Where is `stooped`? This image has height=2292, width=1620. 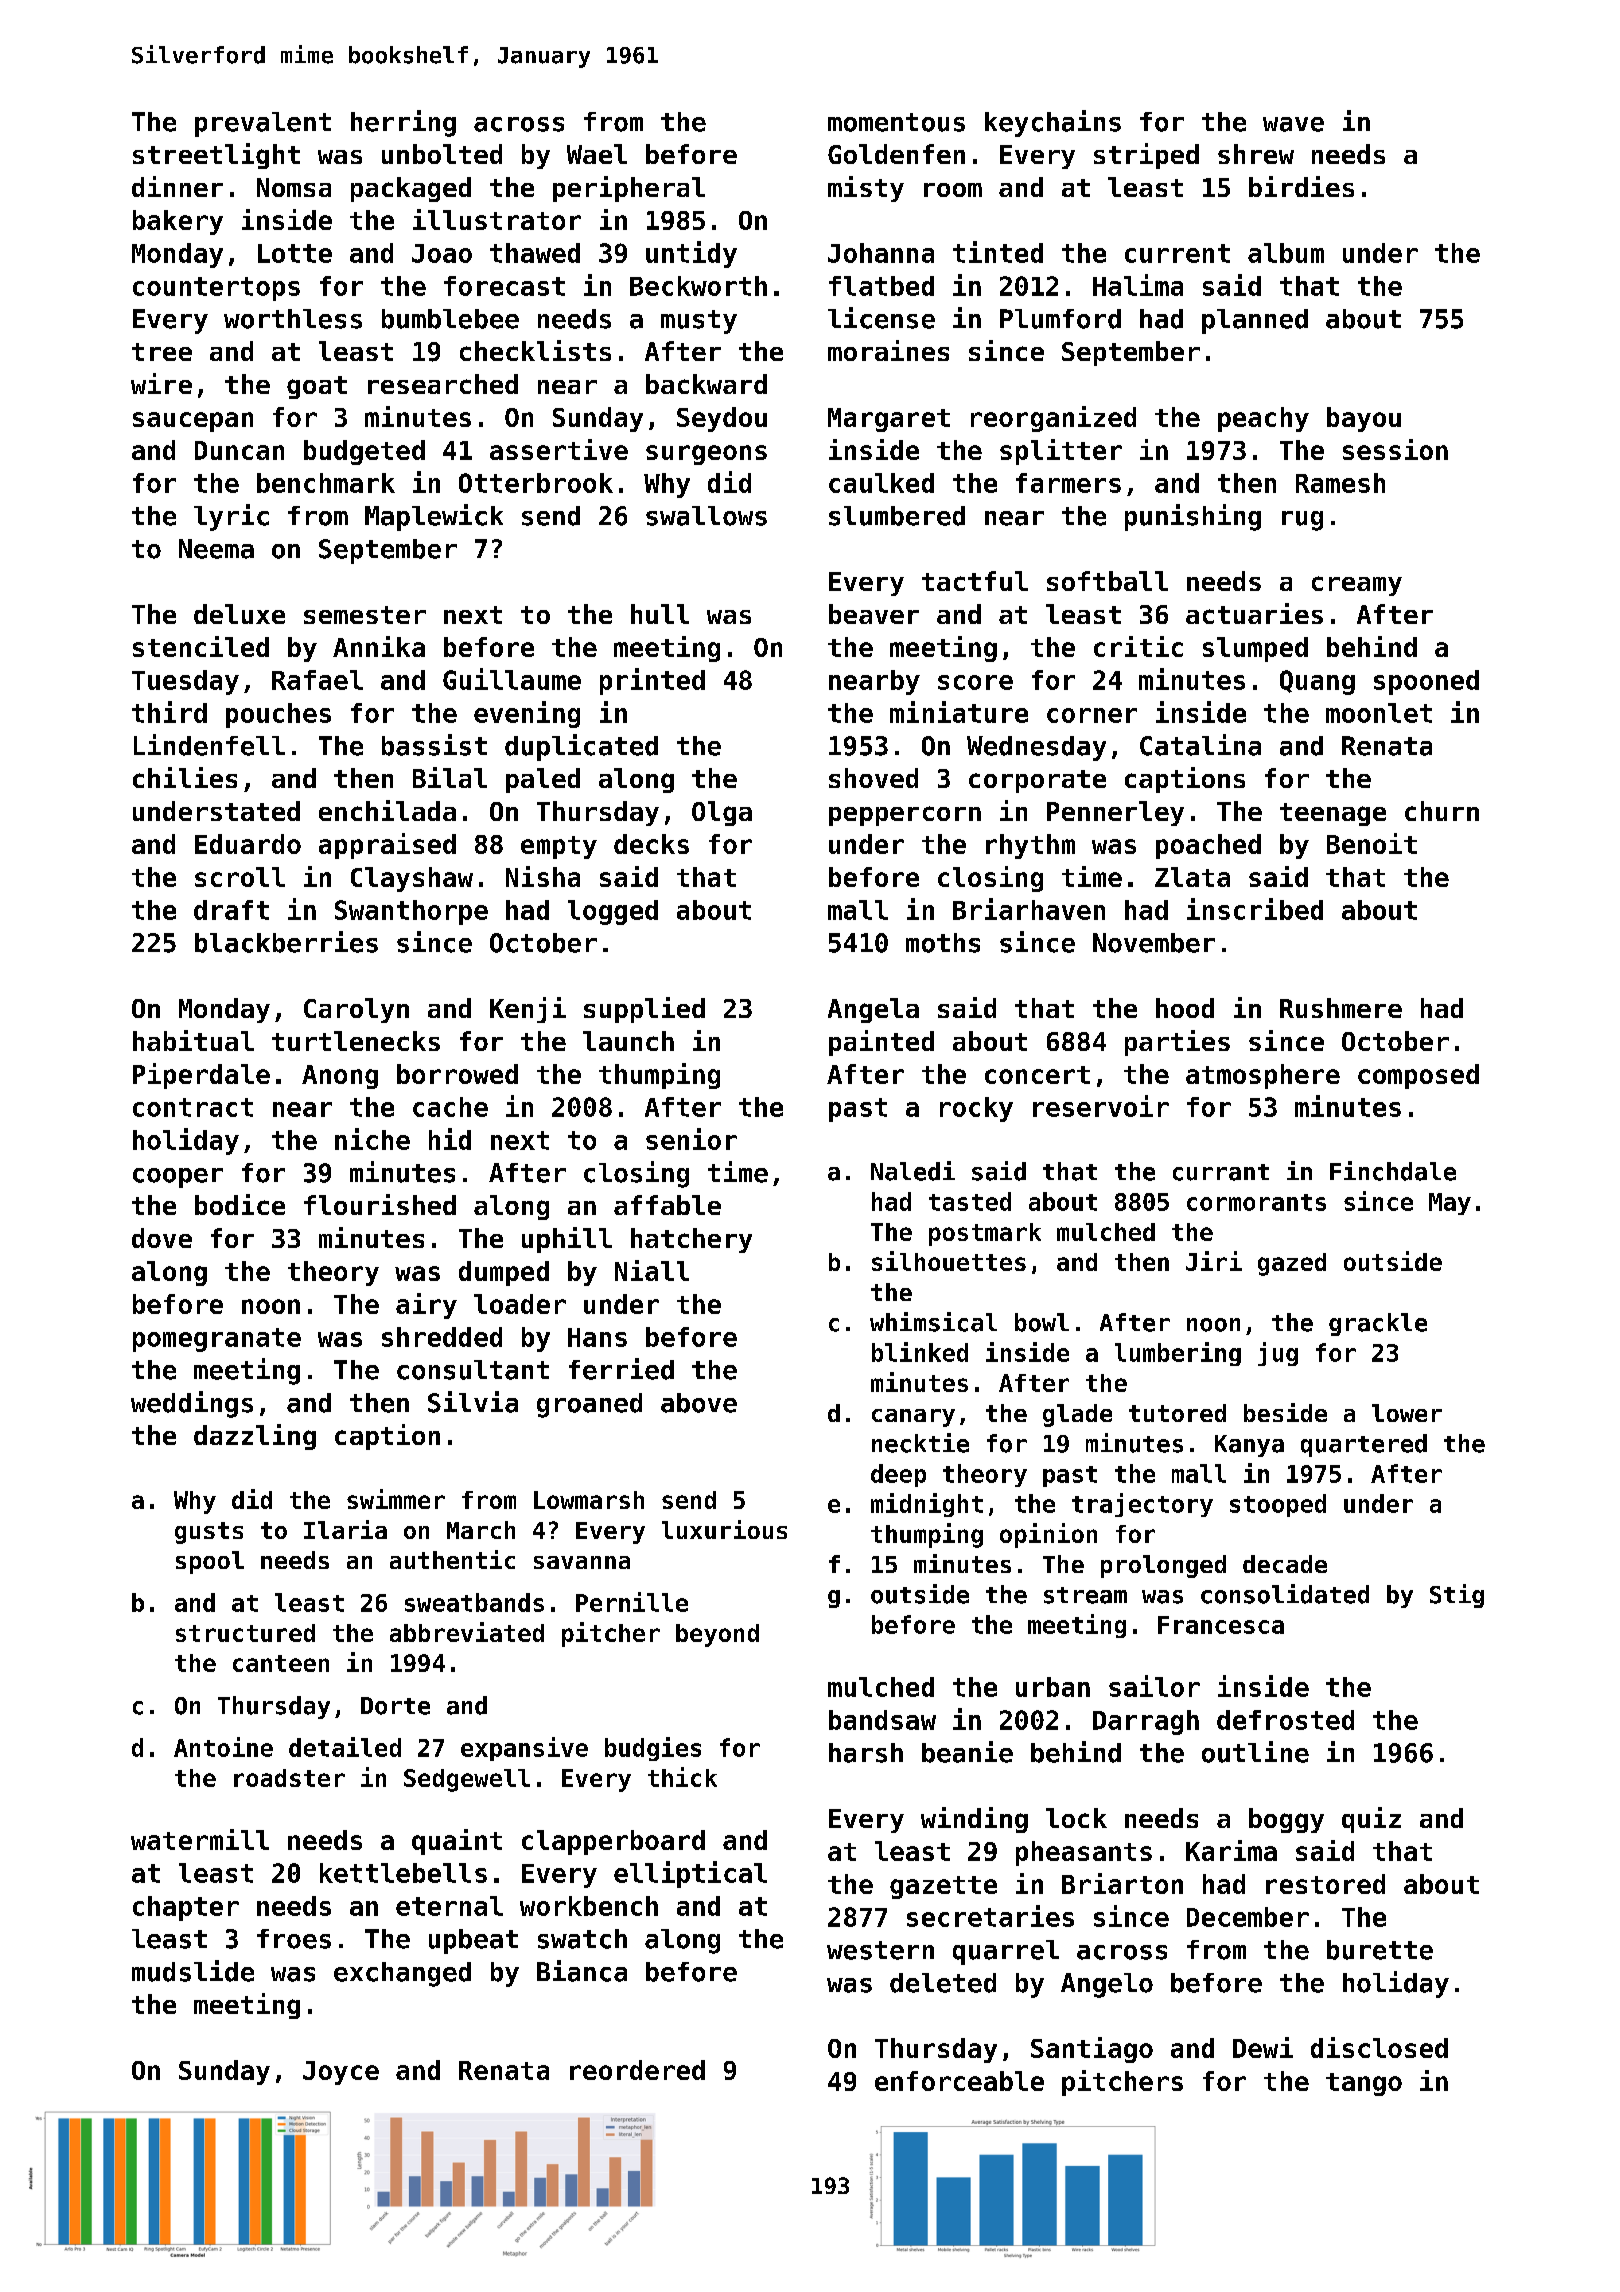 stooped is located at coordinates (1278, 1505).
